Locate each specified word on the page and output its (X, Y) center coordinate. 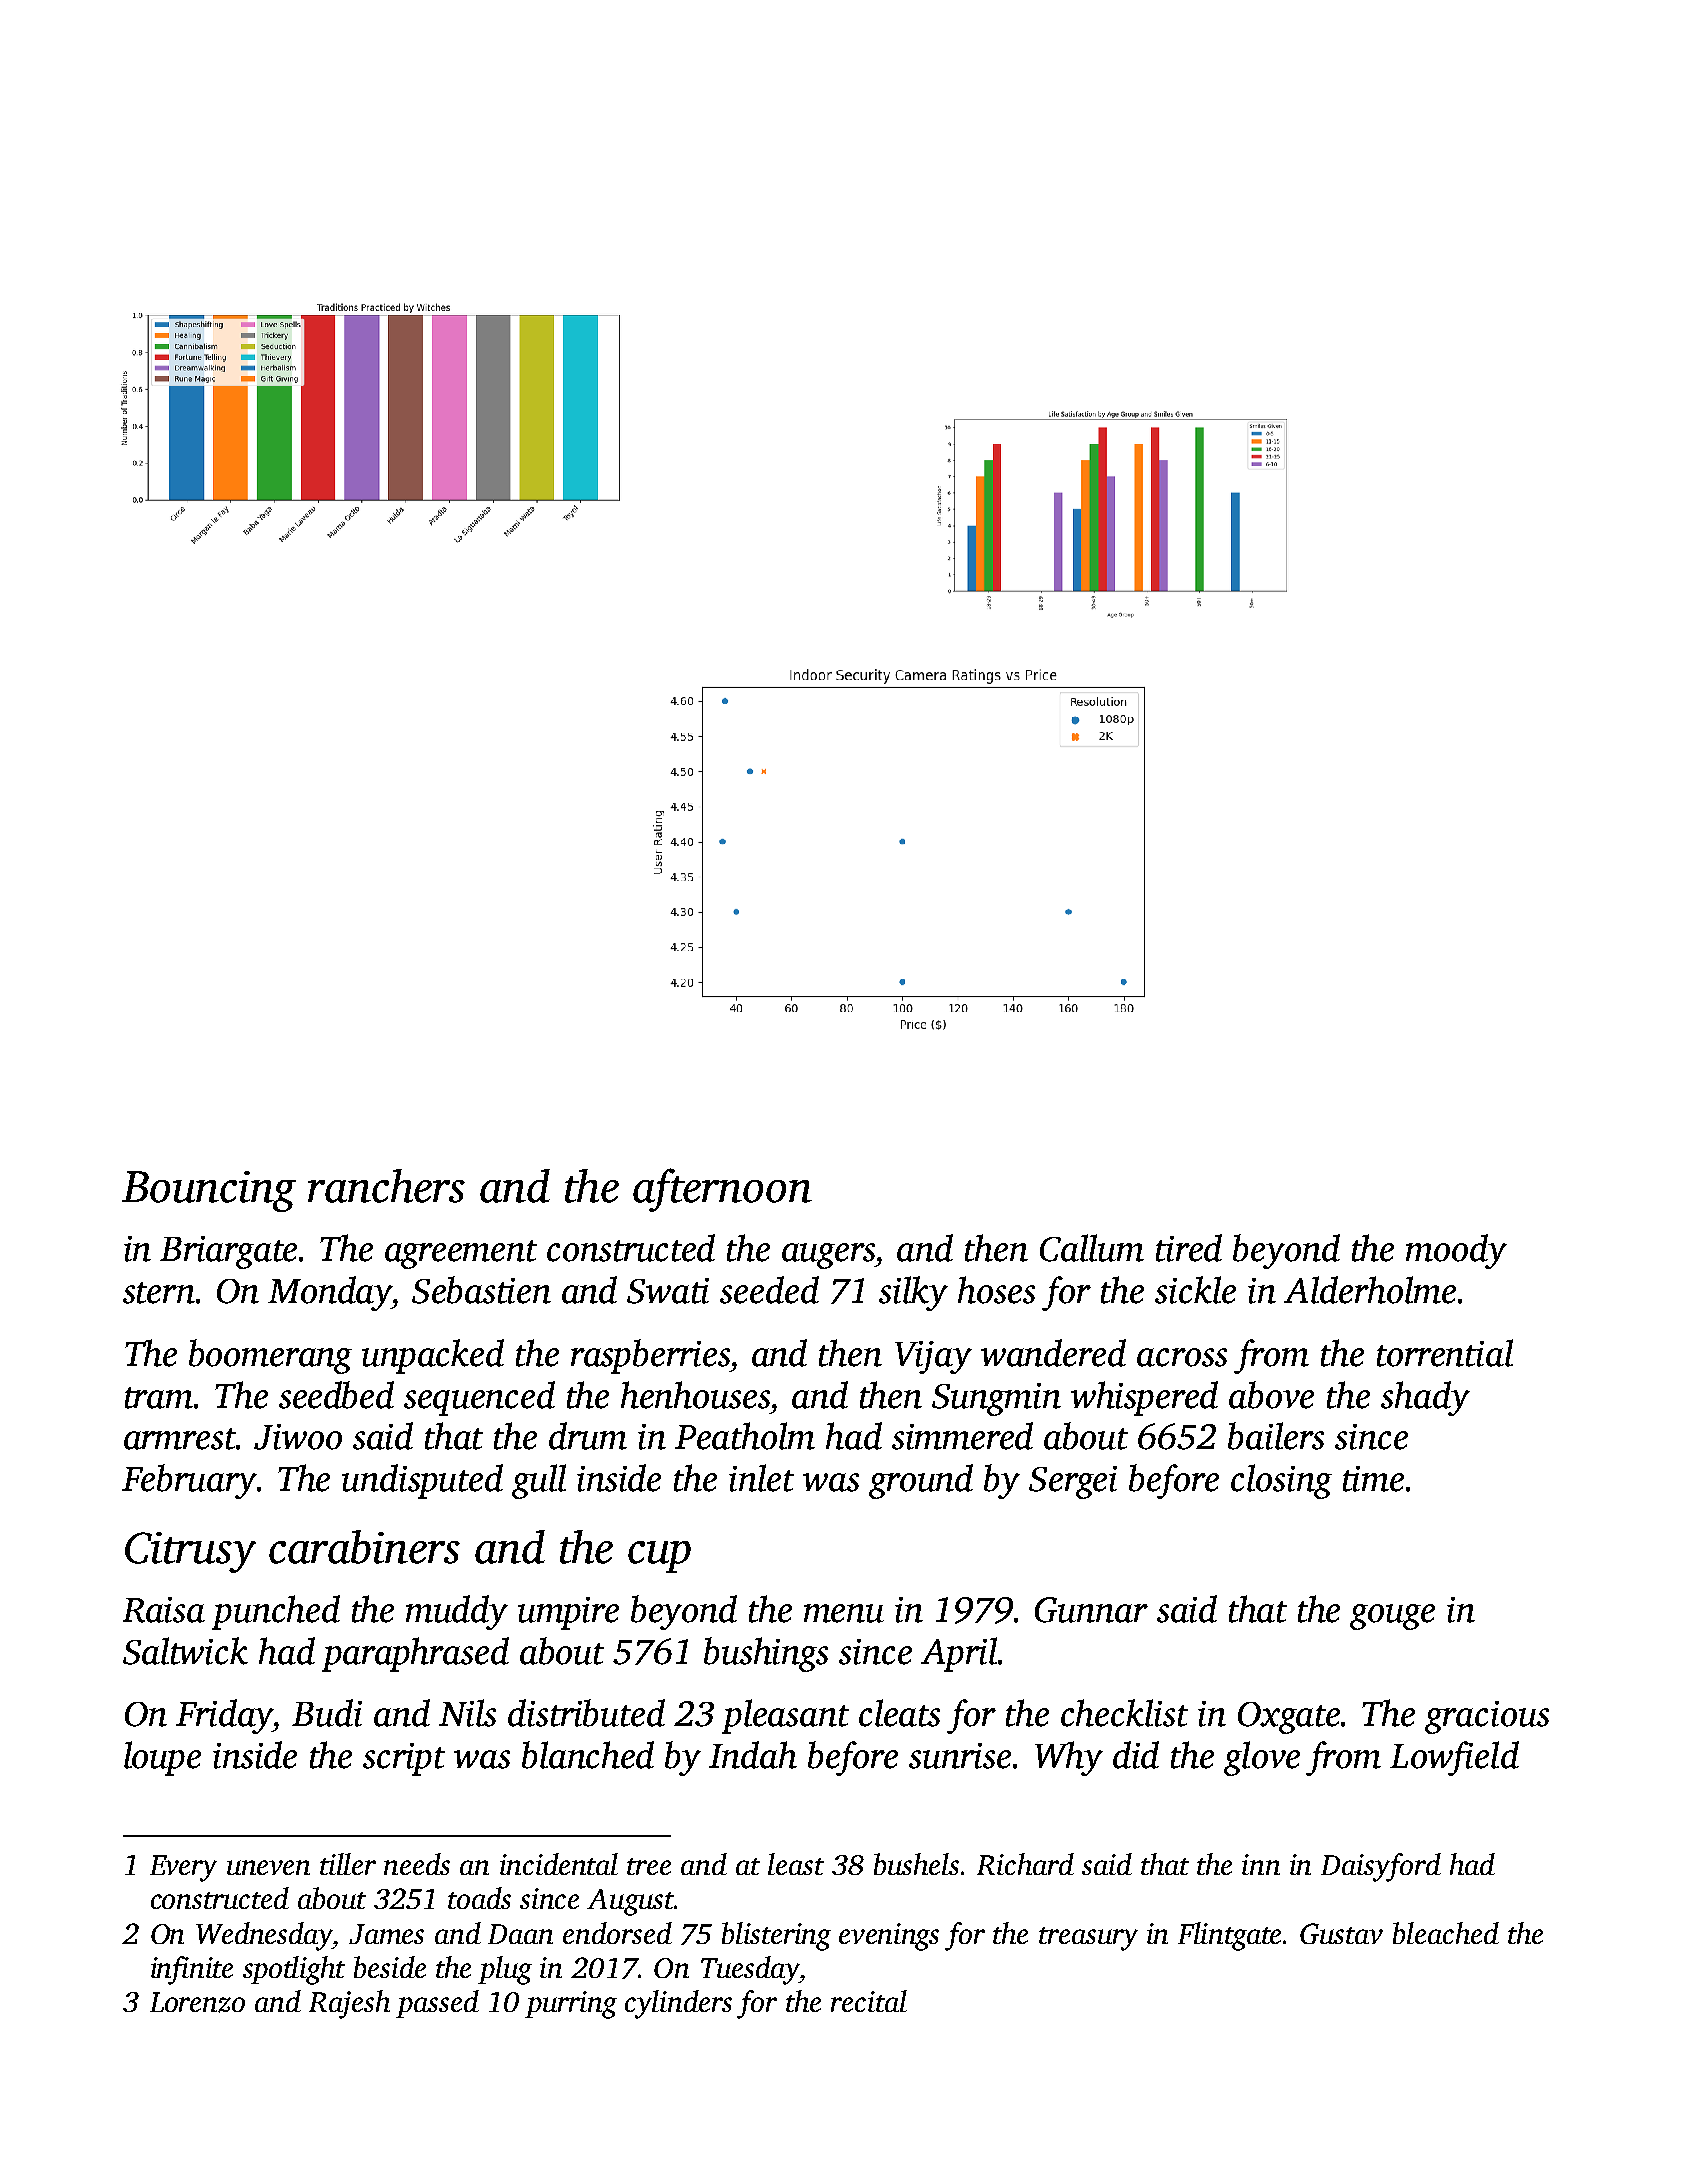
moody (1456, 1251)
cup (659, 1557)
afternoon (722, 1190)
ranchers (386, 1186)
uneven (268, 1867)
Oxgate (1289, 1718)
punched (276, 1612)
